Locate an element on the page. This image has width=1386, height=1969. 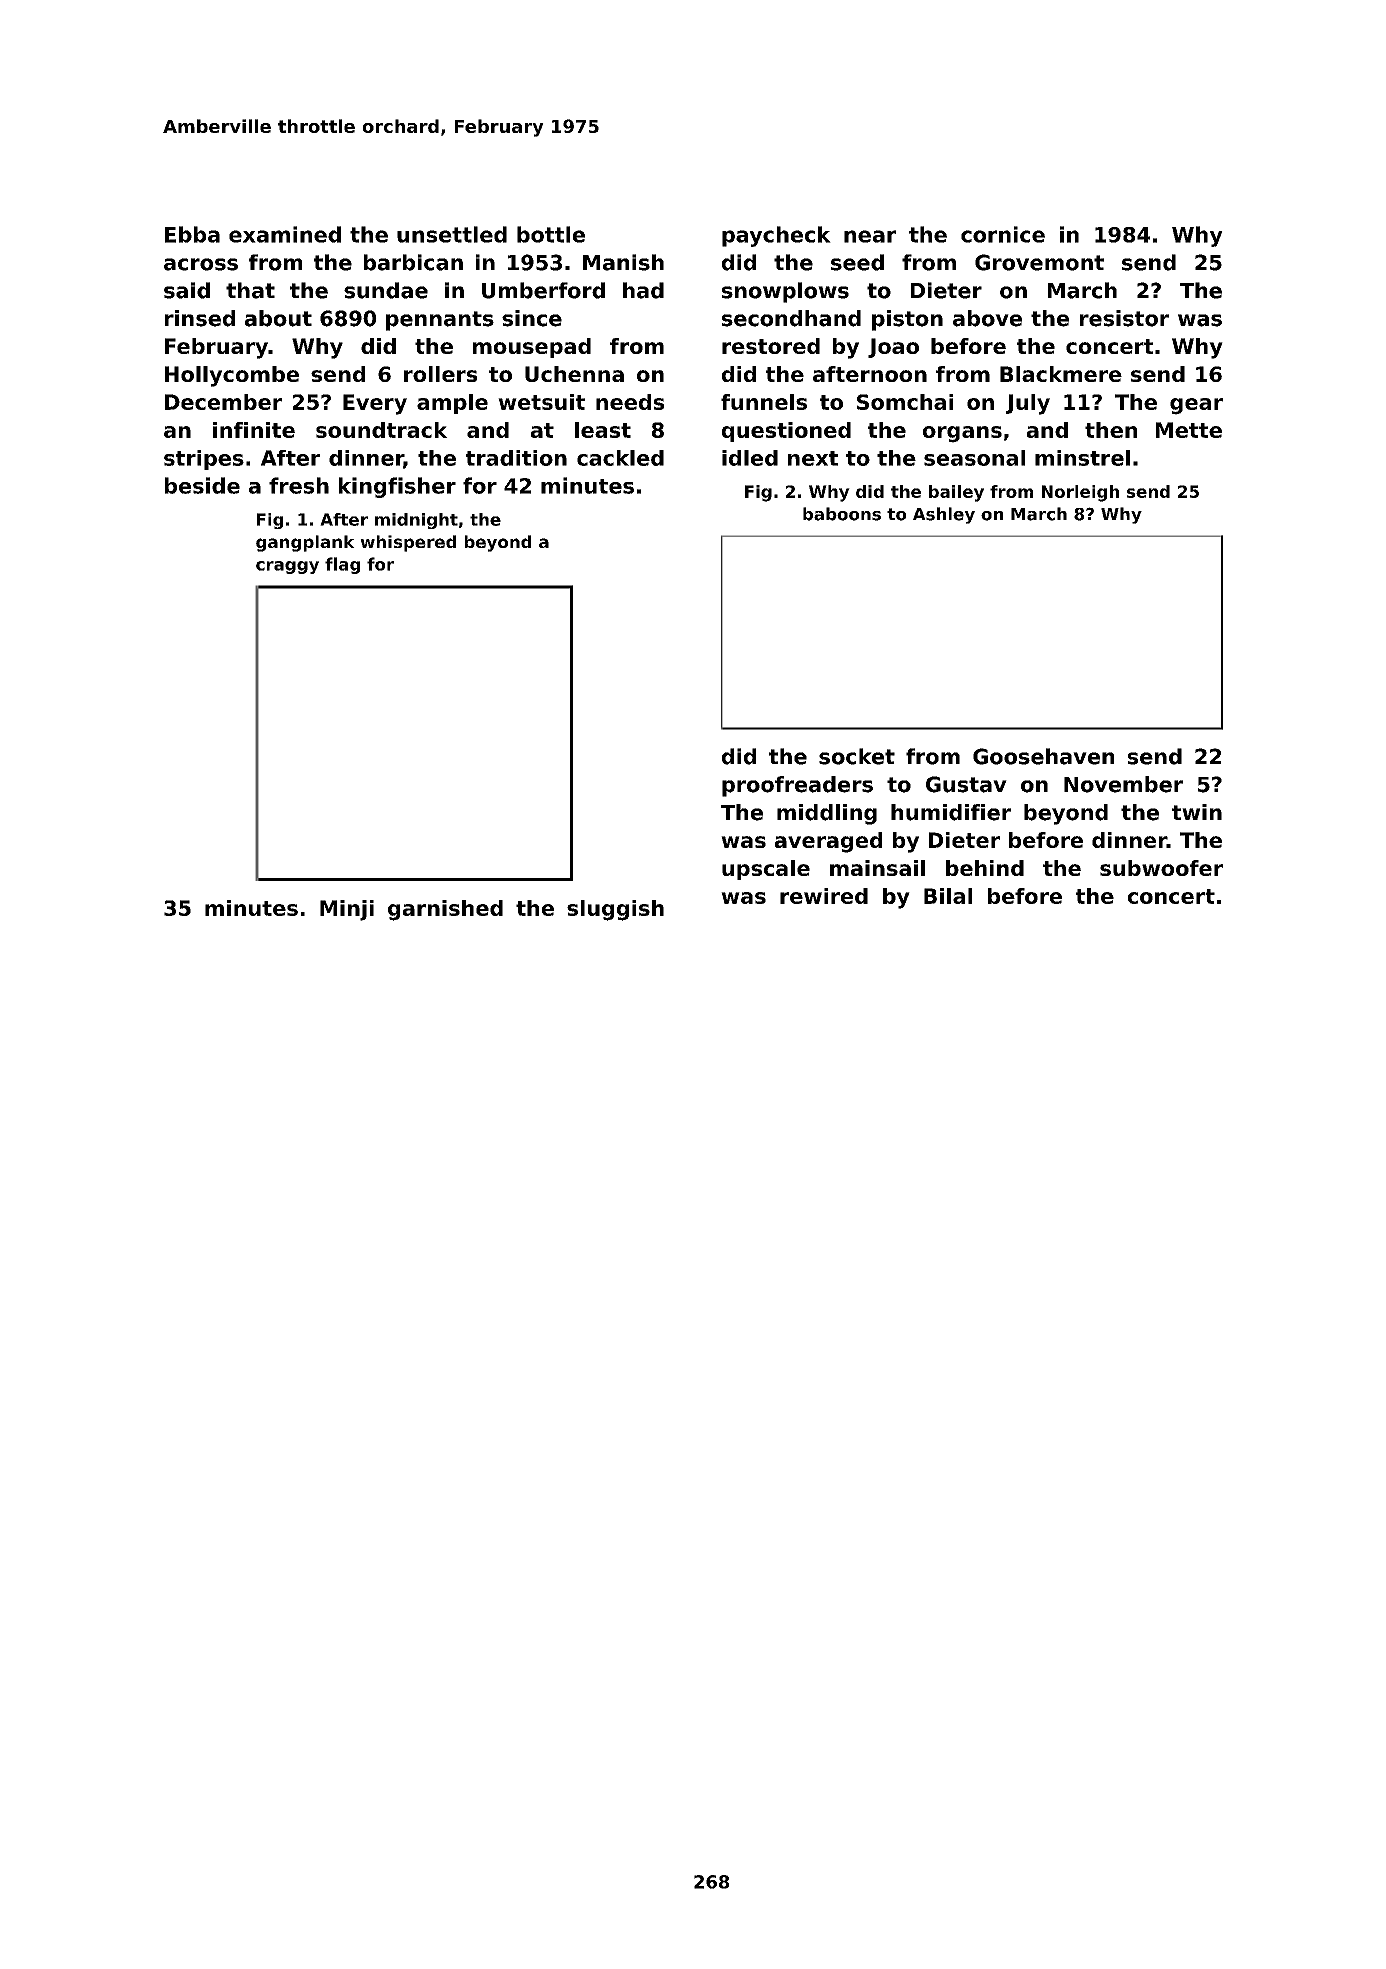
twin is located at coordinates (1197, 812).
